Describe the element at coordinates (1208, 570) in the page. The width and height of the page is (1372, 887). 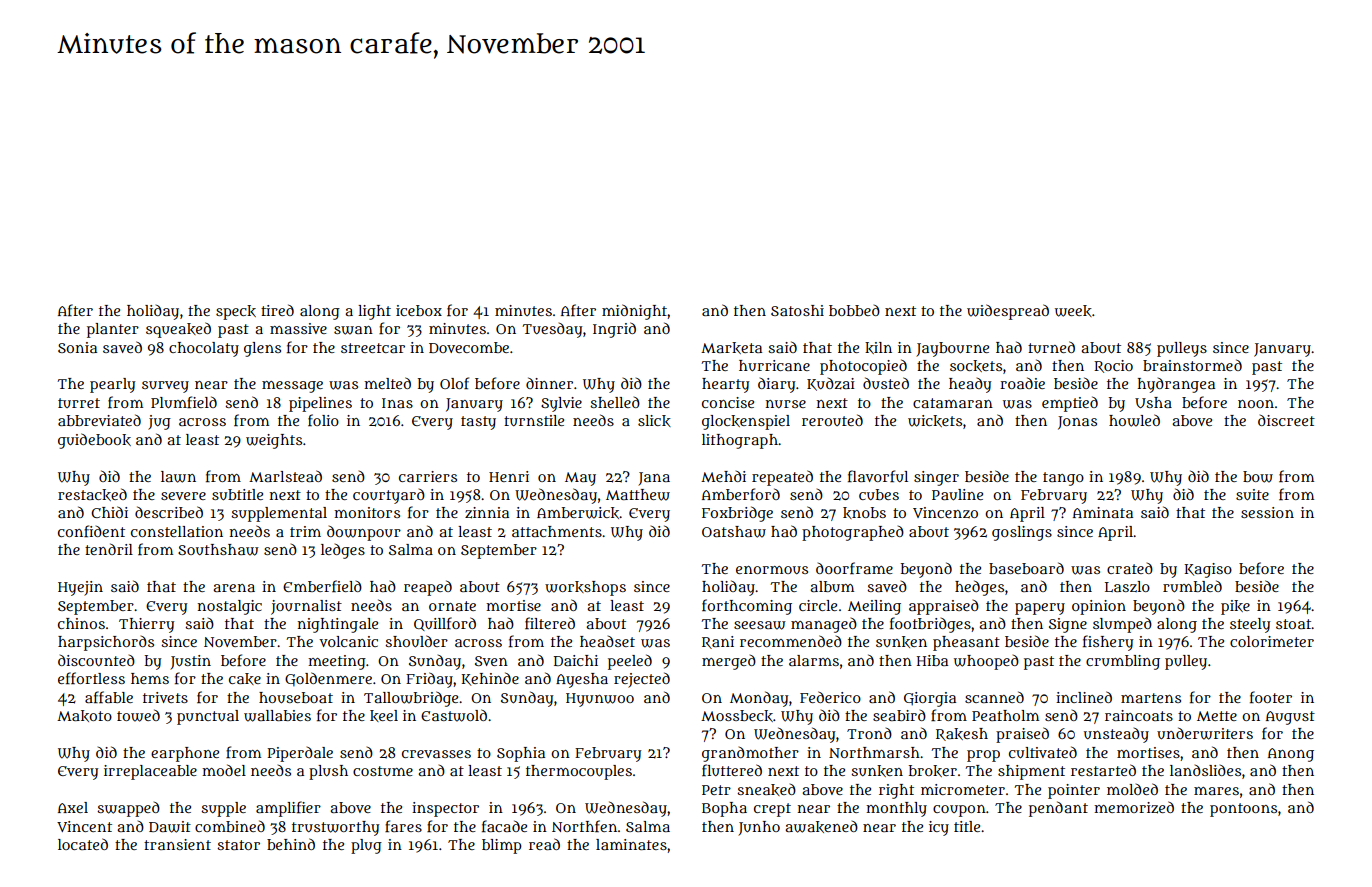
I see `Kagiso` at that location.
